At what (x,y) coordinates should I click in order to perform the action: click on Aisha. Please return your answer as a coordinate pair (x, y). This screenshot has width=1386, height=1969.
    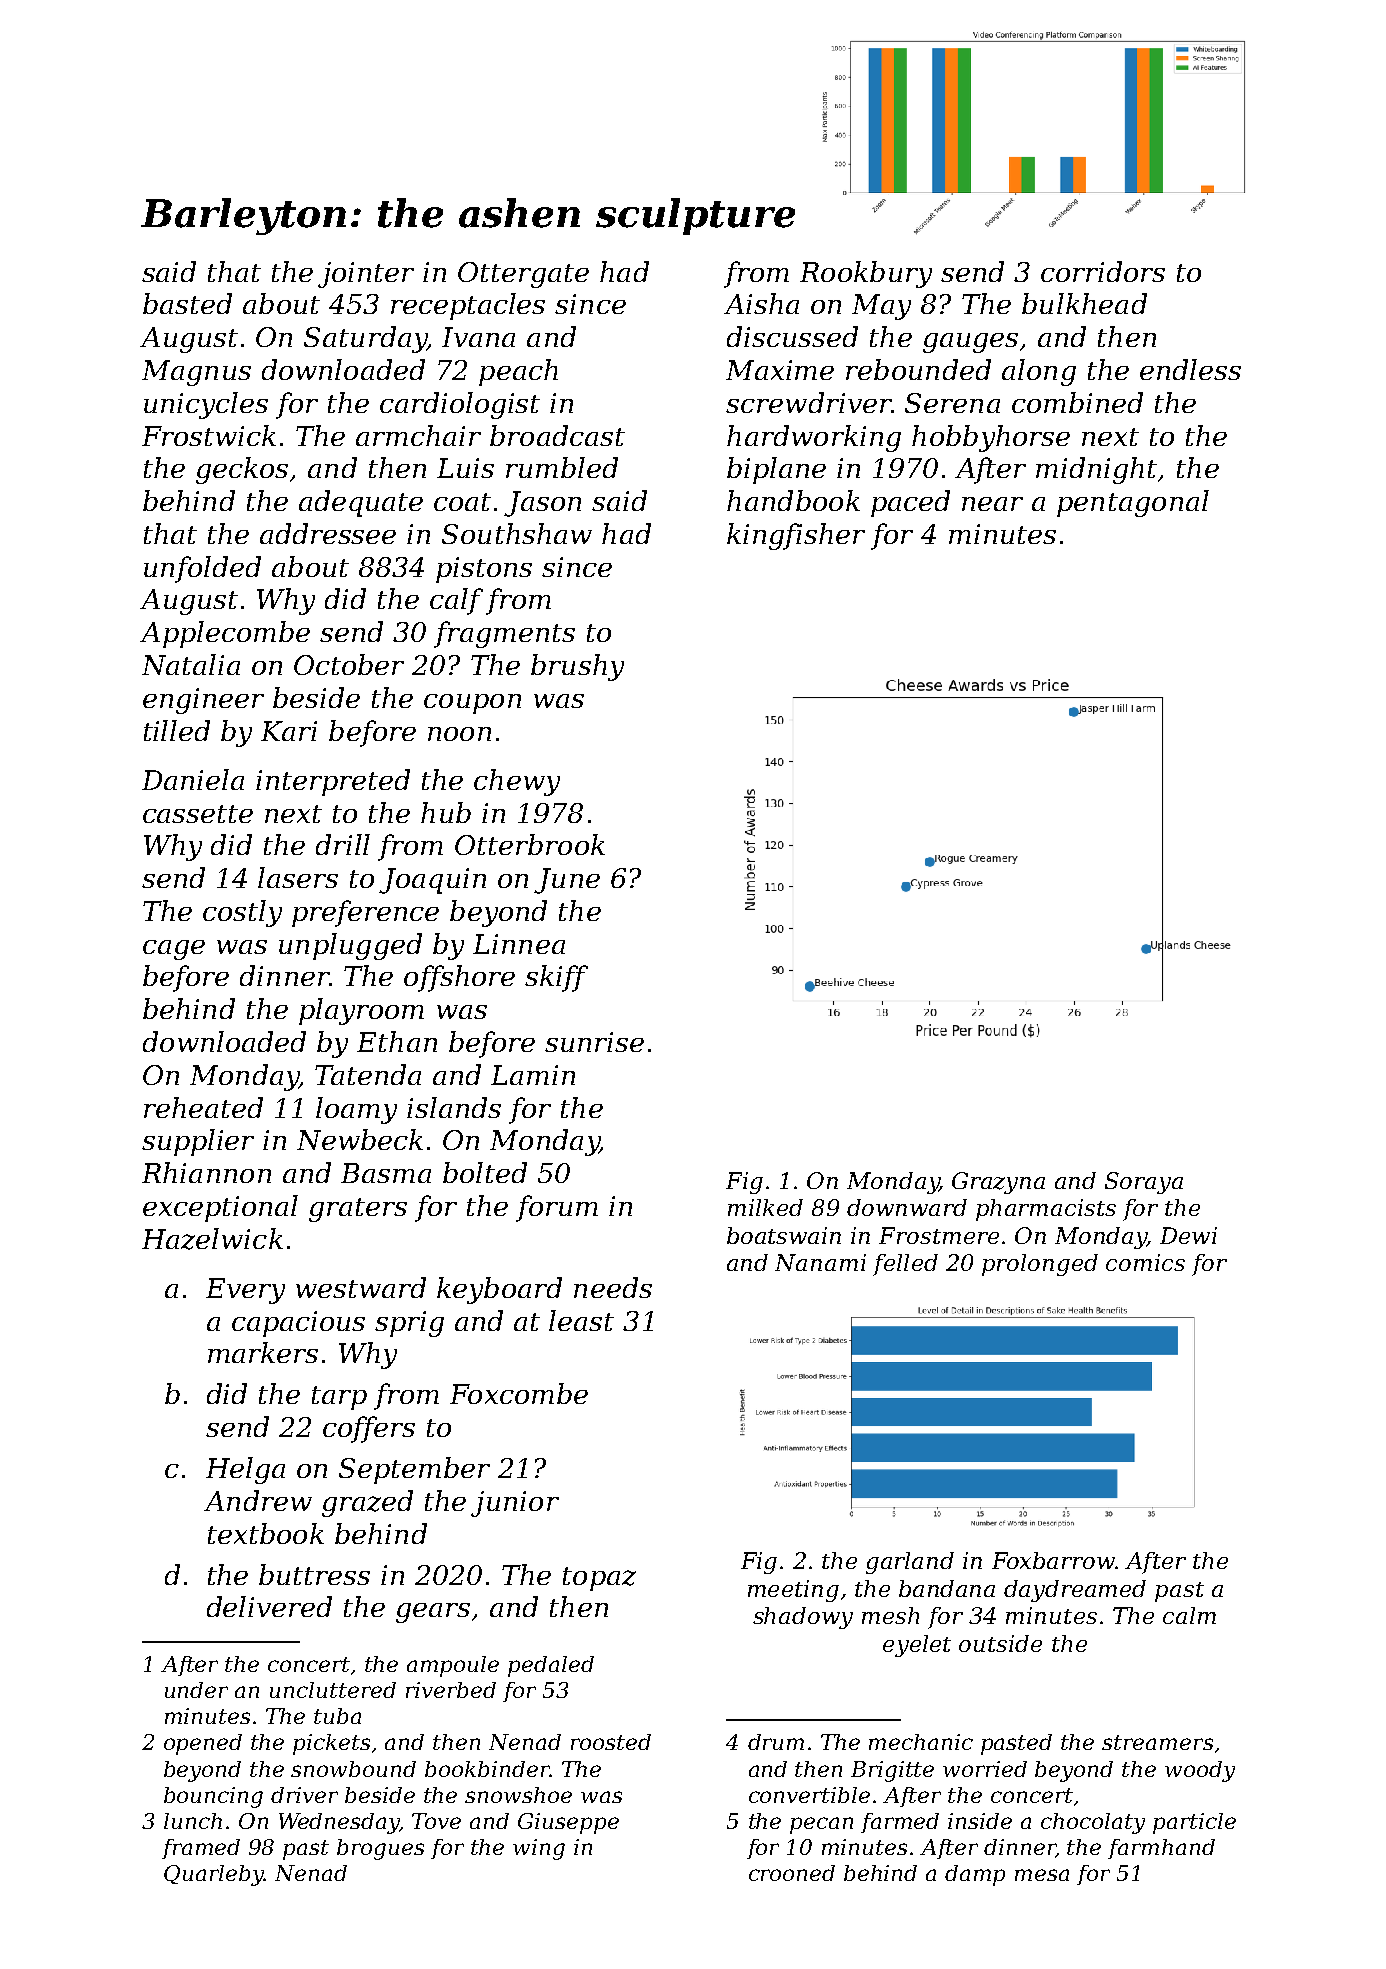
    Looking at the image, I should click on (761, 303).
